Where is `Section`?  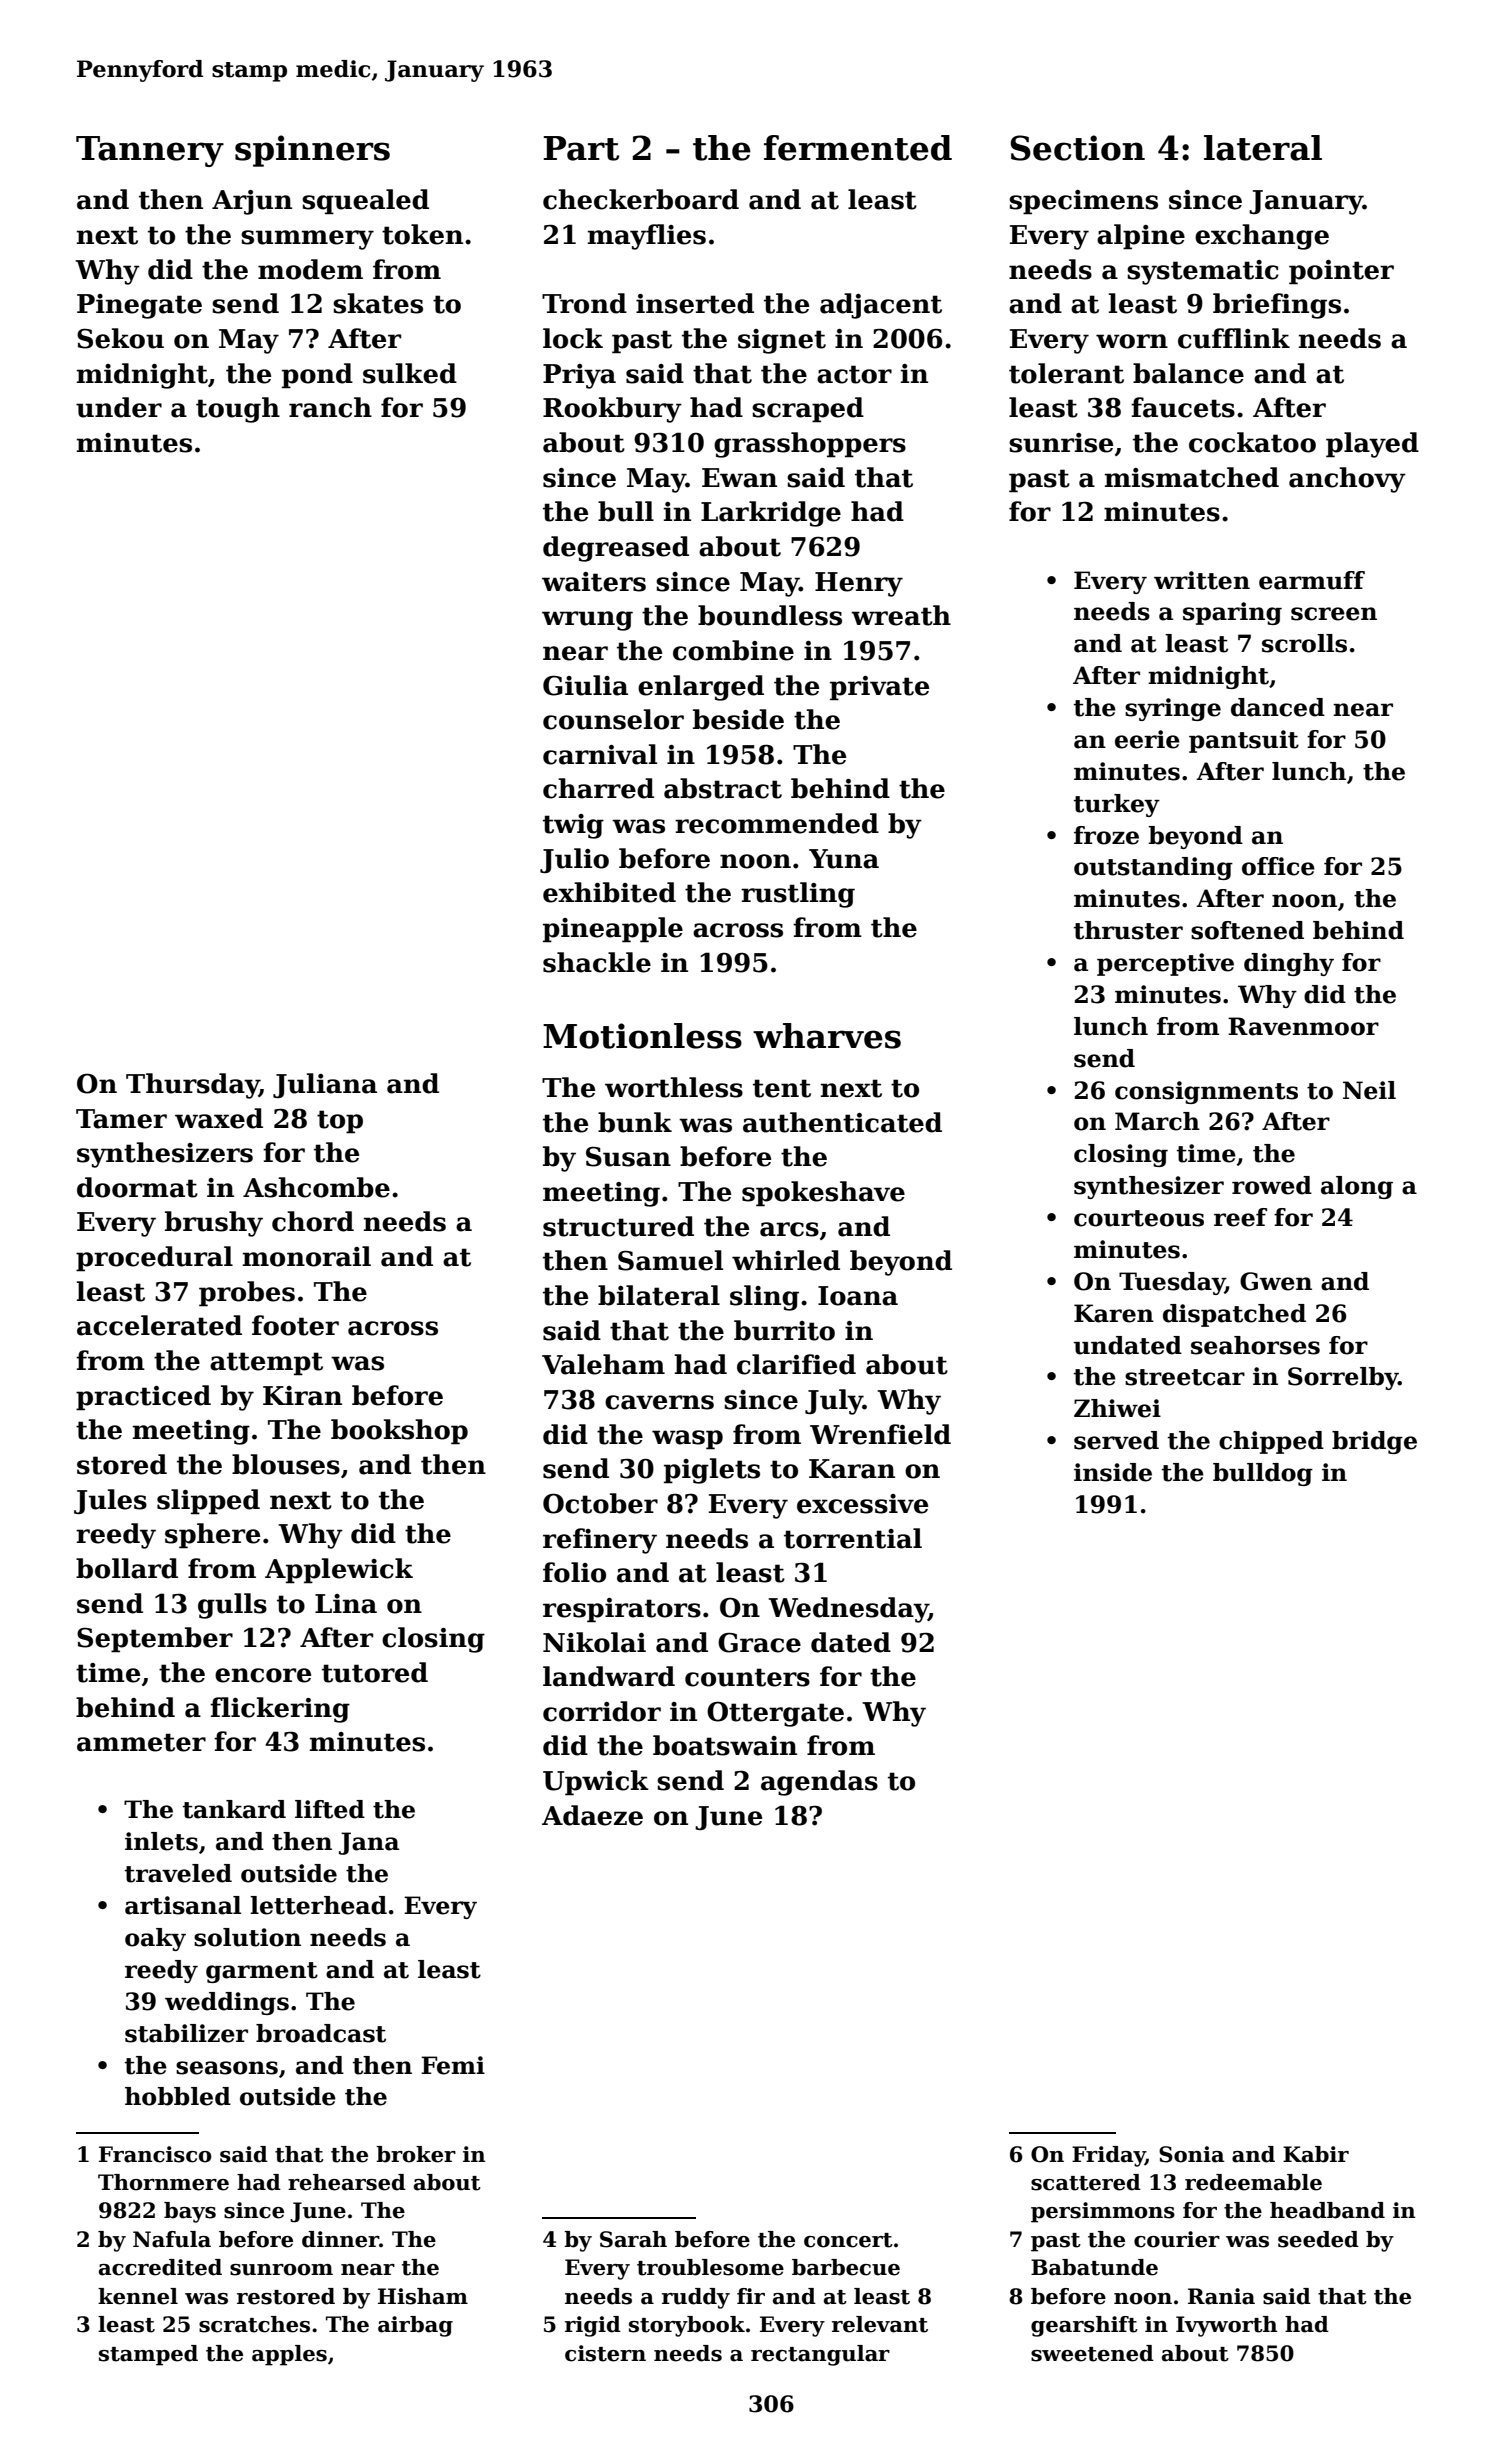 Section is located at coordinates (1077, 148).
